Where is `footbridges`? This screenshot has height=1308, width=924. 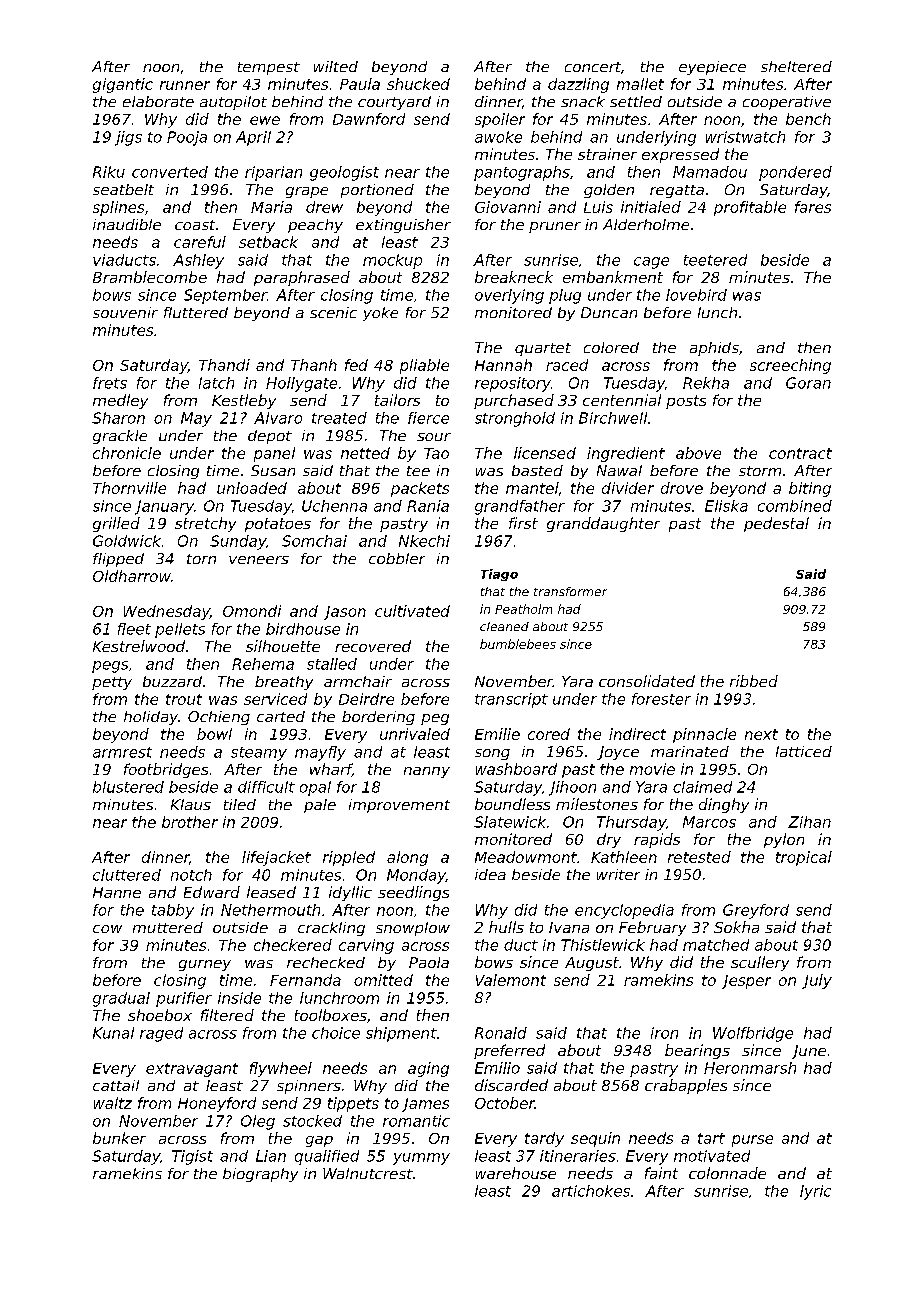
footbridges is located at coordinates (166, 770).
